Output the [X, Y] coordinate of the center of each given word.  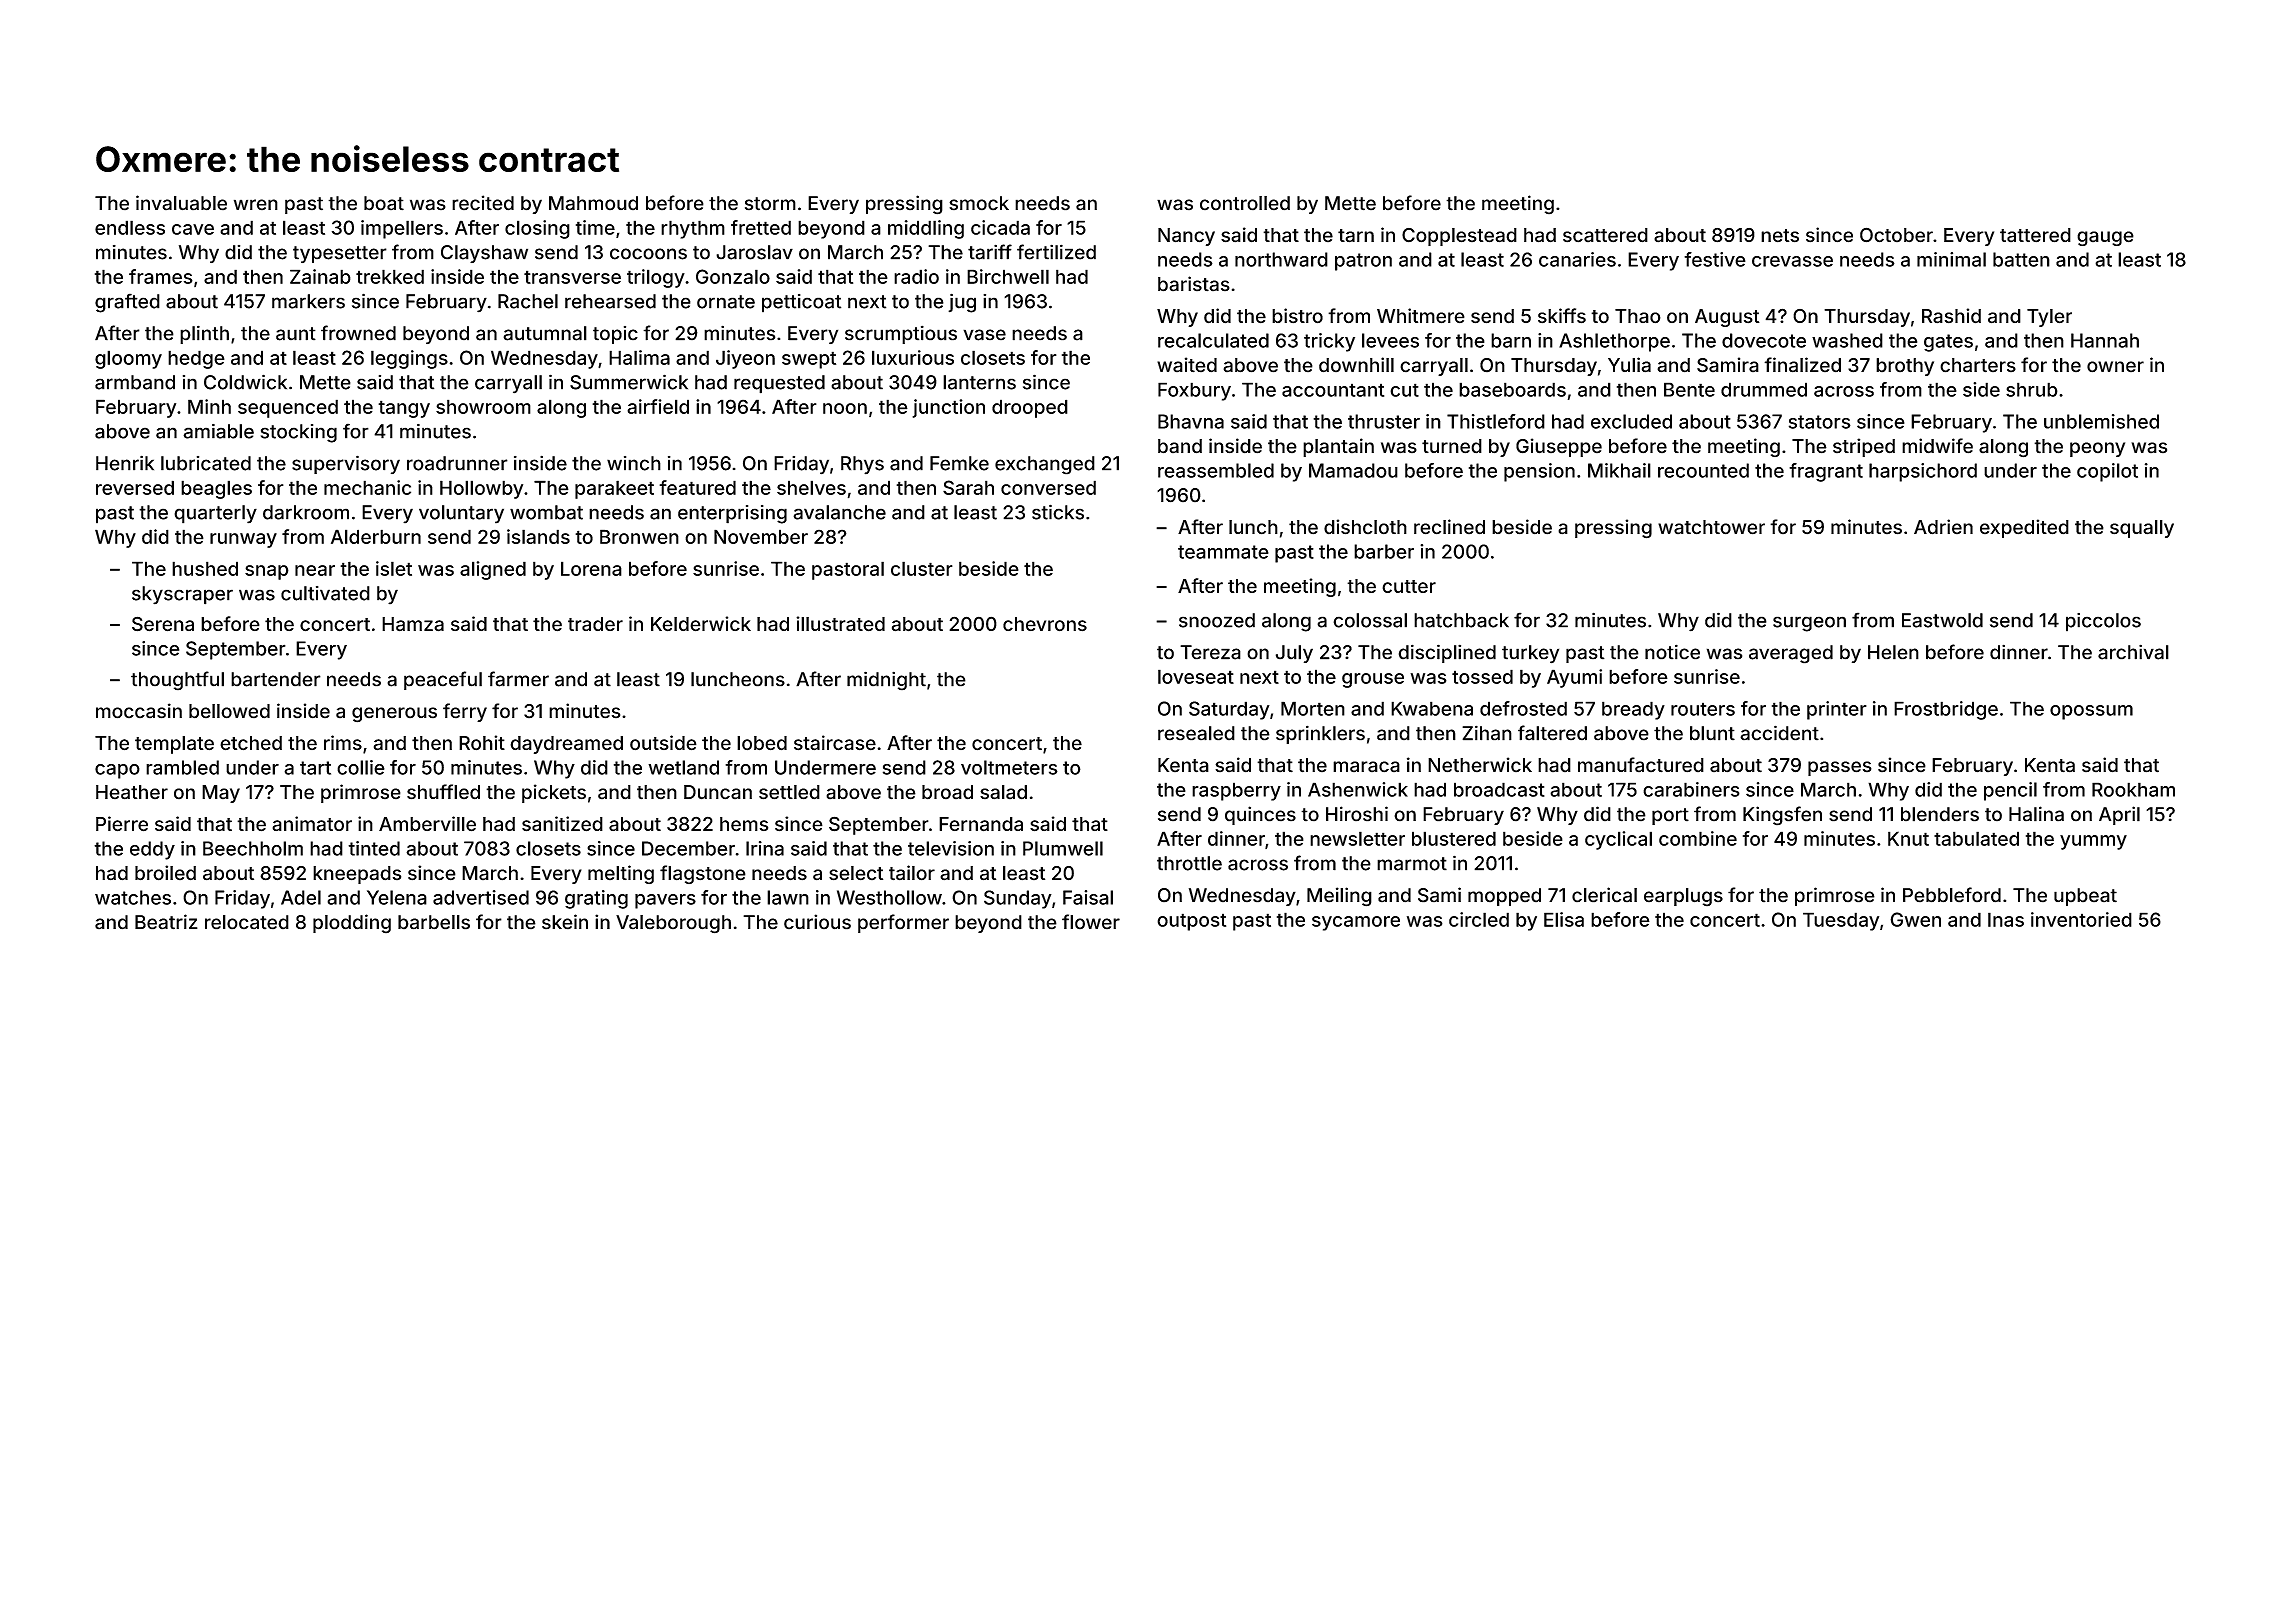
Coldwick [245, 382]
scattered [1605, 235]
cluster [922, 568]
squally [2142, 529]
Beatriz [166, 922]
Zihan [1487, 733]
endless [130, 227]
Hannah [2105, 340]
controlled [1245, 203]
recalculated [1213, 340]
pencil [2010, 791]
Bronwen [639, 536]
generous [394, 715]
